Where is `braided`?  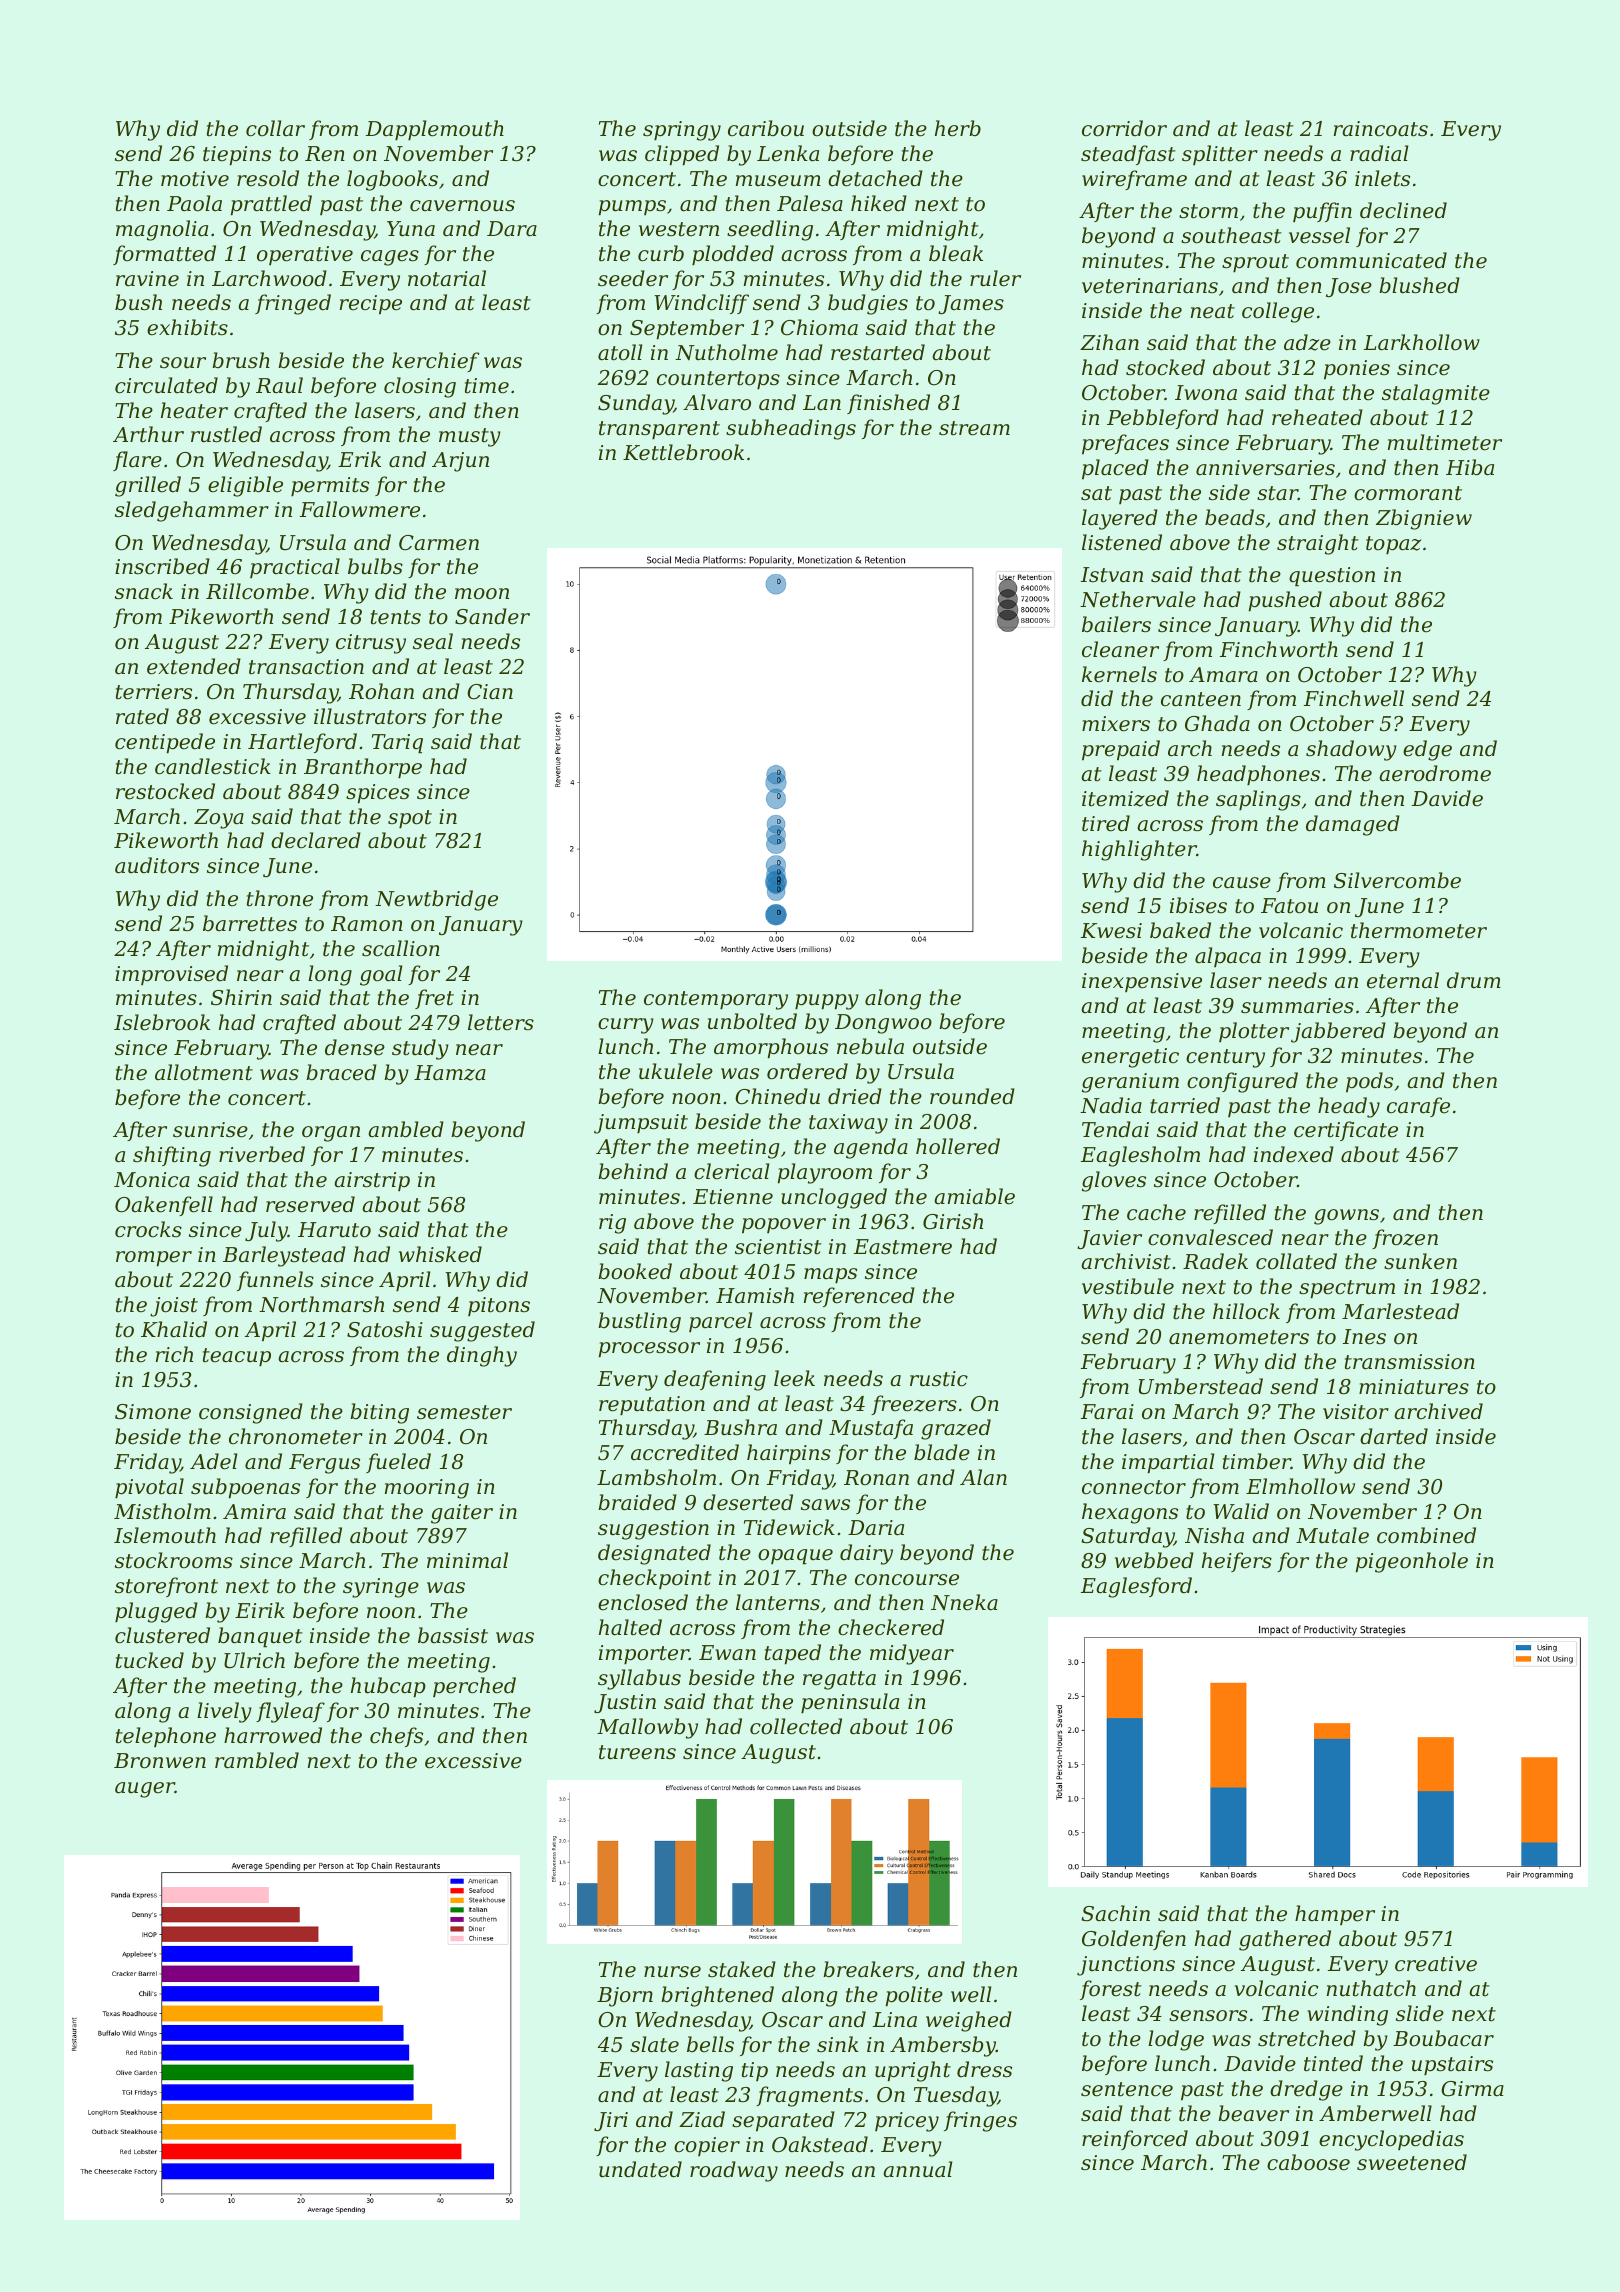 braided is located at coordinates (637, 1502).
